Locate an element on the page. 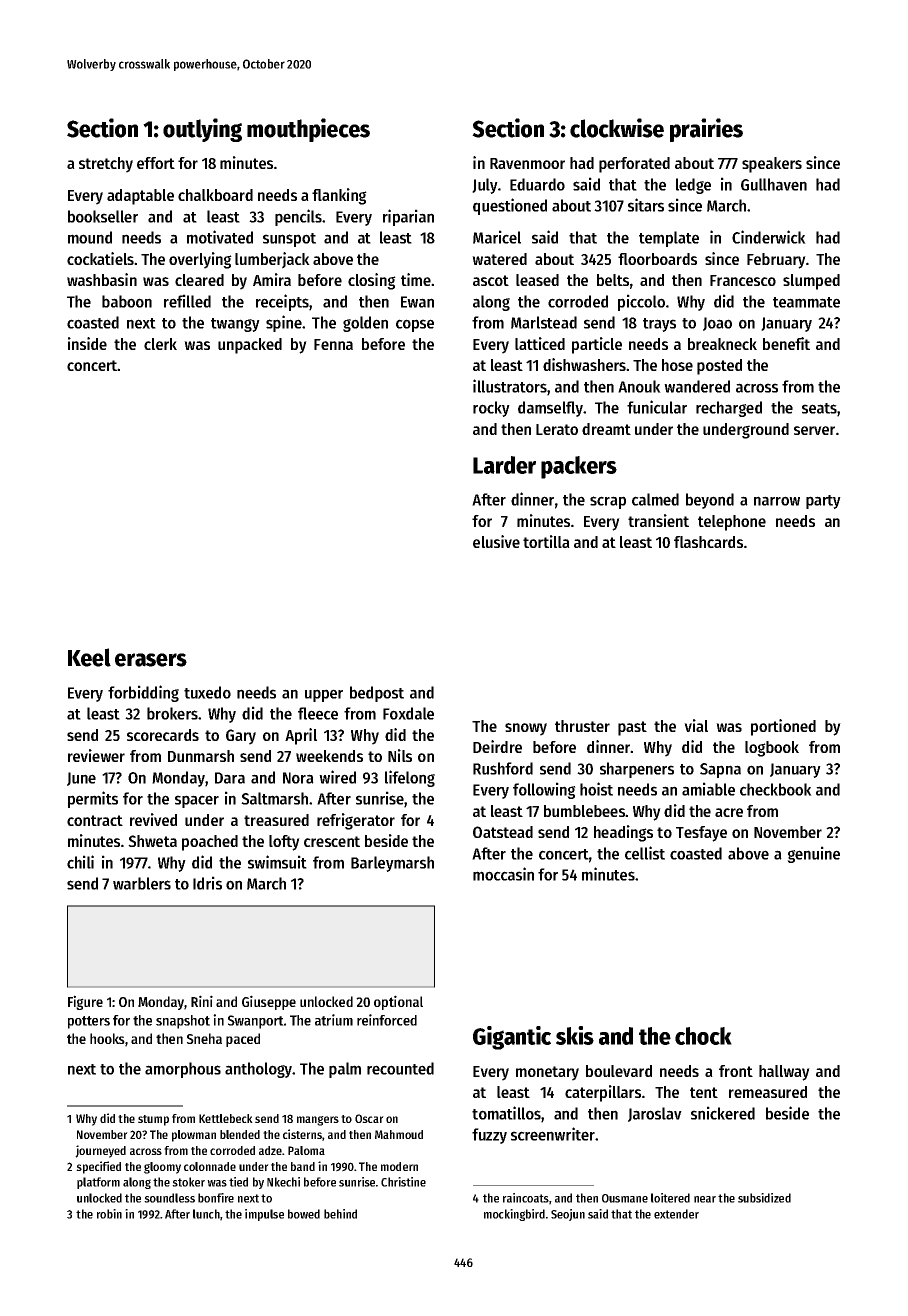 The width and height of the document is (908, 1316). chock is located at coordinates (703, 1036).
